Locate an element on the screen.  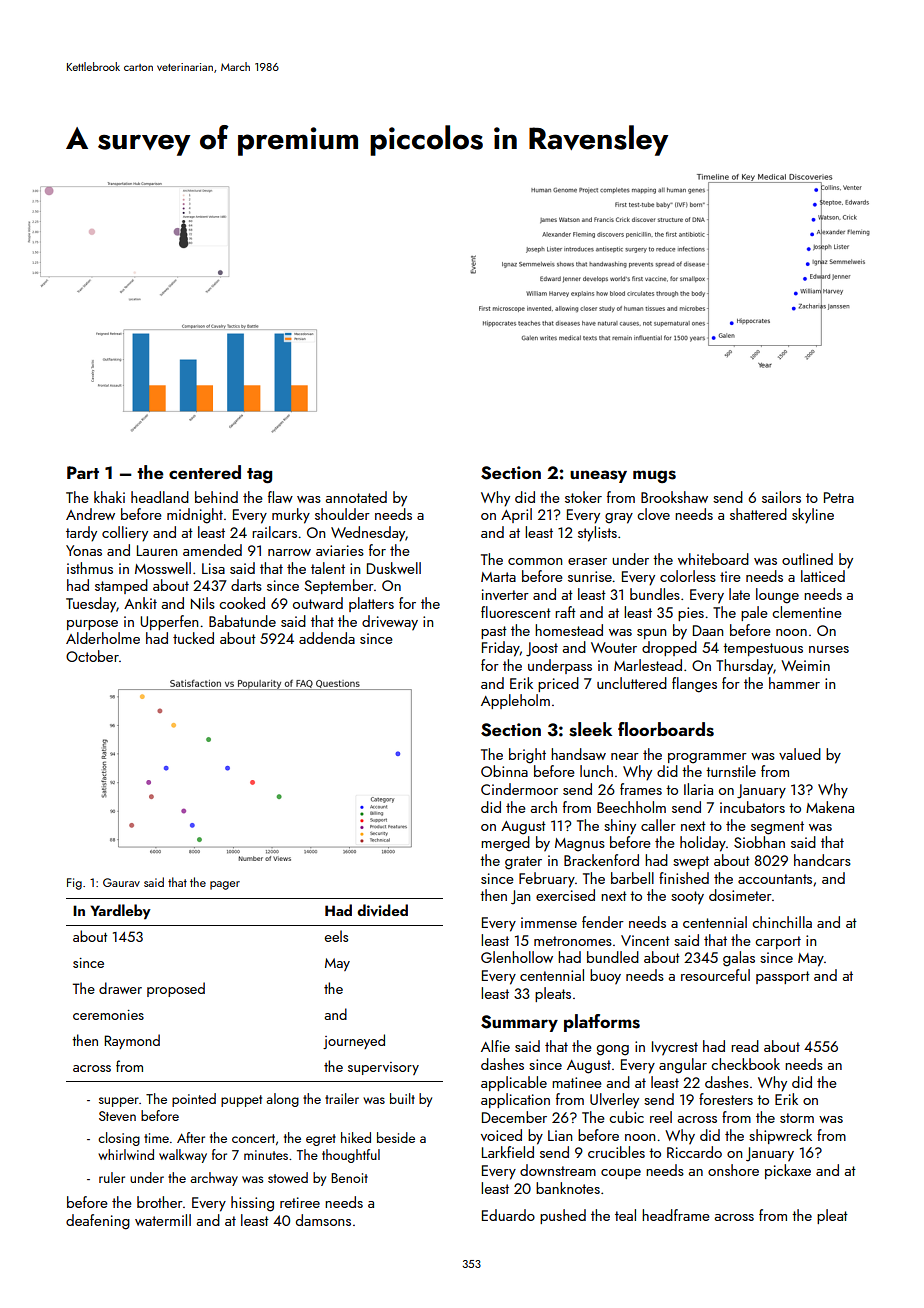
Andrew is located at coordinates (90, 514).
